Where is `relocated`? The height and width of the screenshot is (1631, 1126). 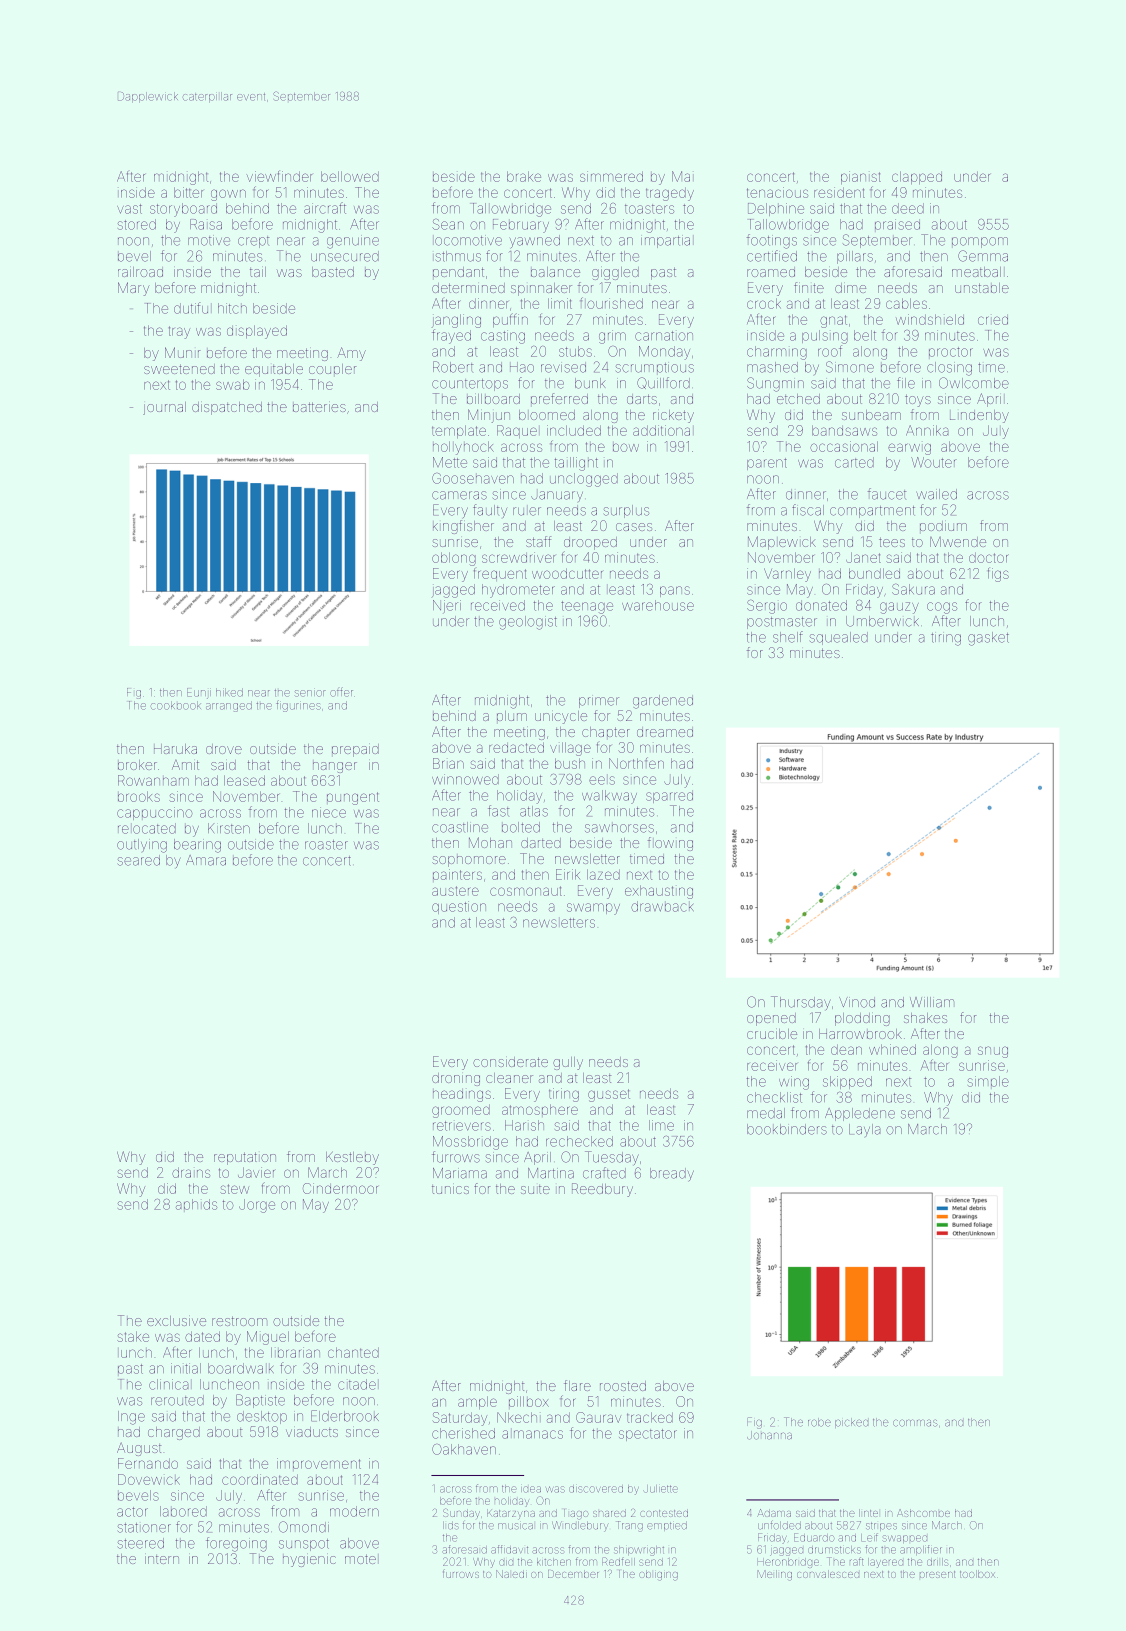 relocated is located at coordinates (147, 828).
